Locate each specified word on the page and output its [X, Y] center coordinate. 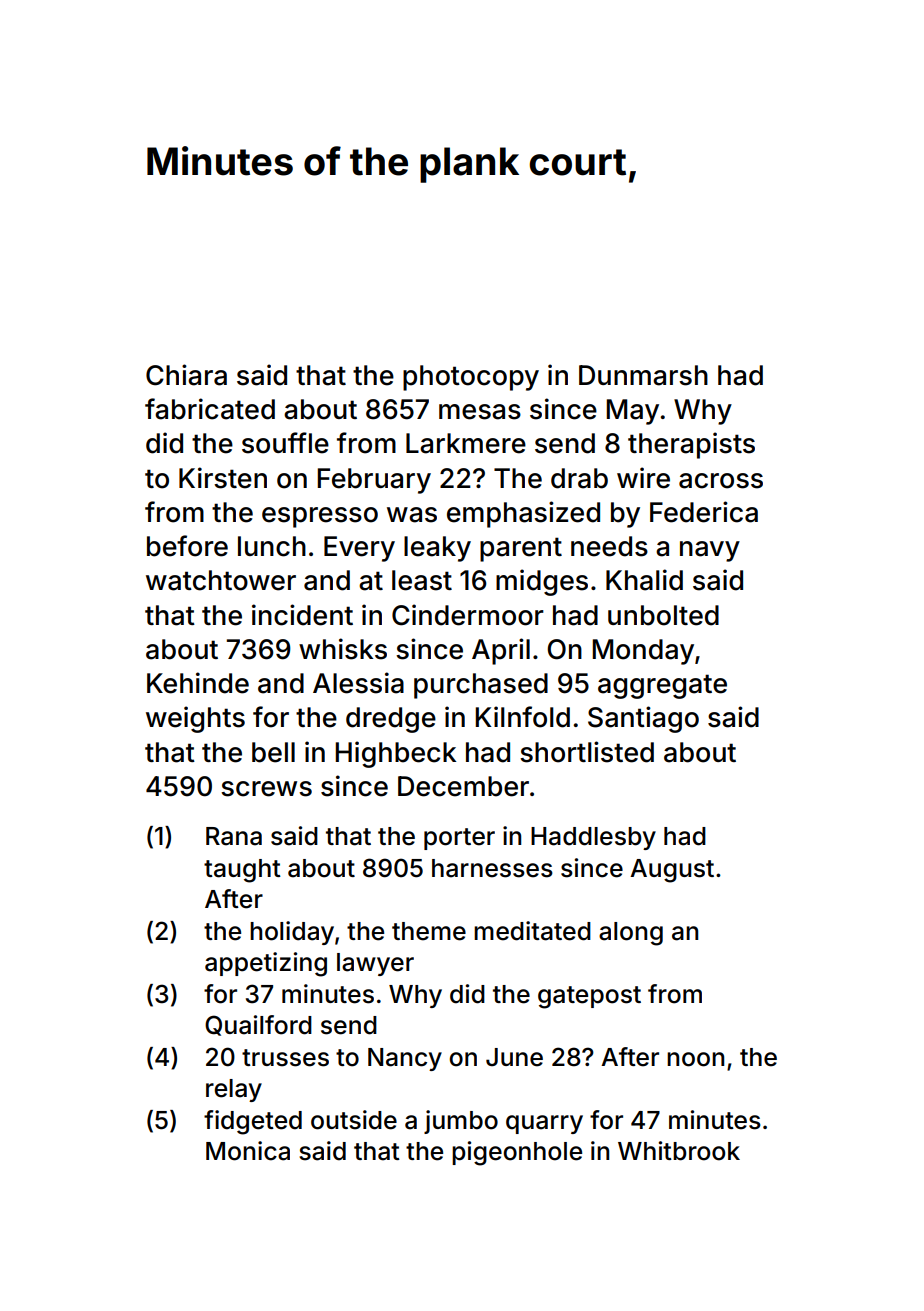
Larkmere [466, 443]
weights [195, 719]
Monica [248, 1151]
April [501, 651]
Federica [704, 512]
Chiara [186, 375]
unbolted [663, 615]
